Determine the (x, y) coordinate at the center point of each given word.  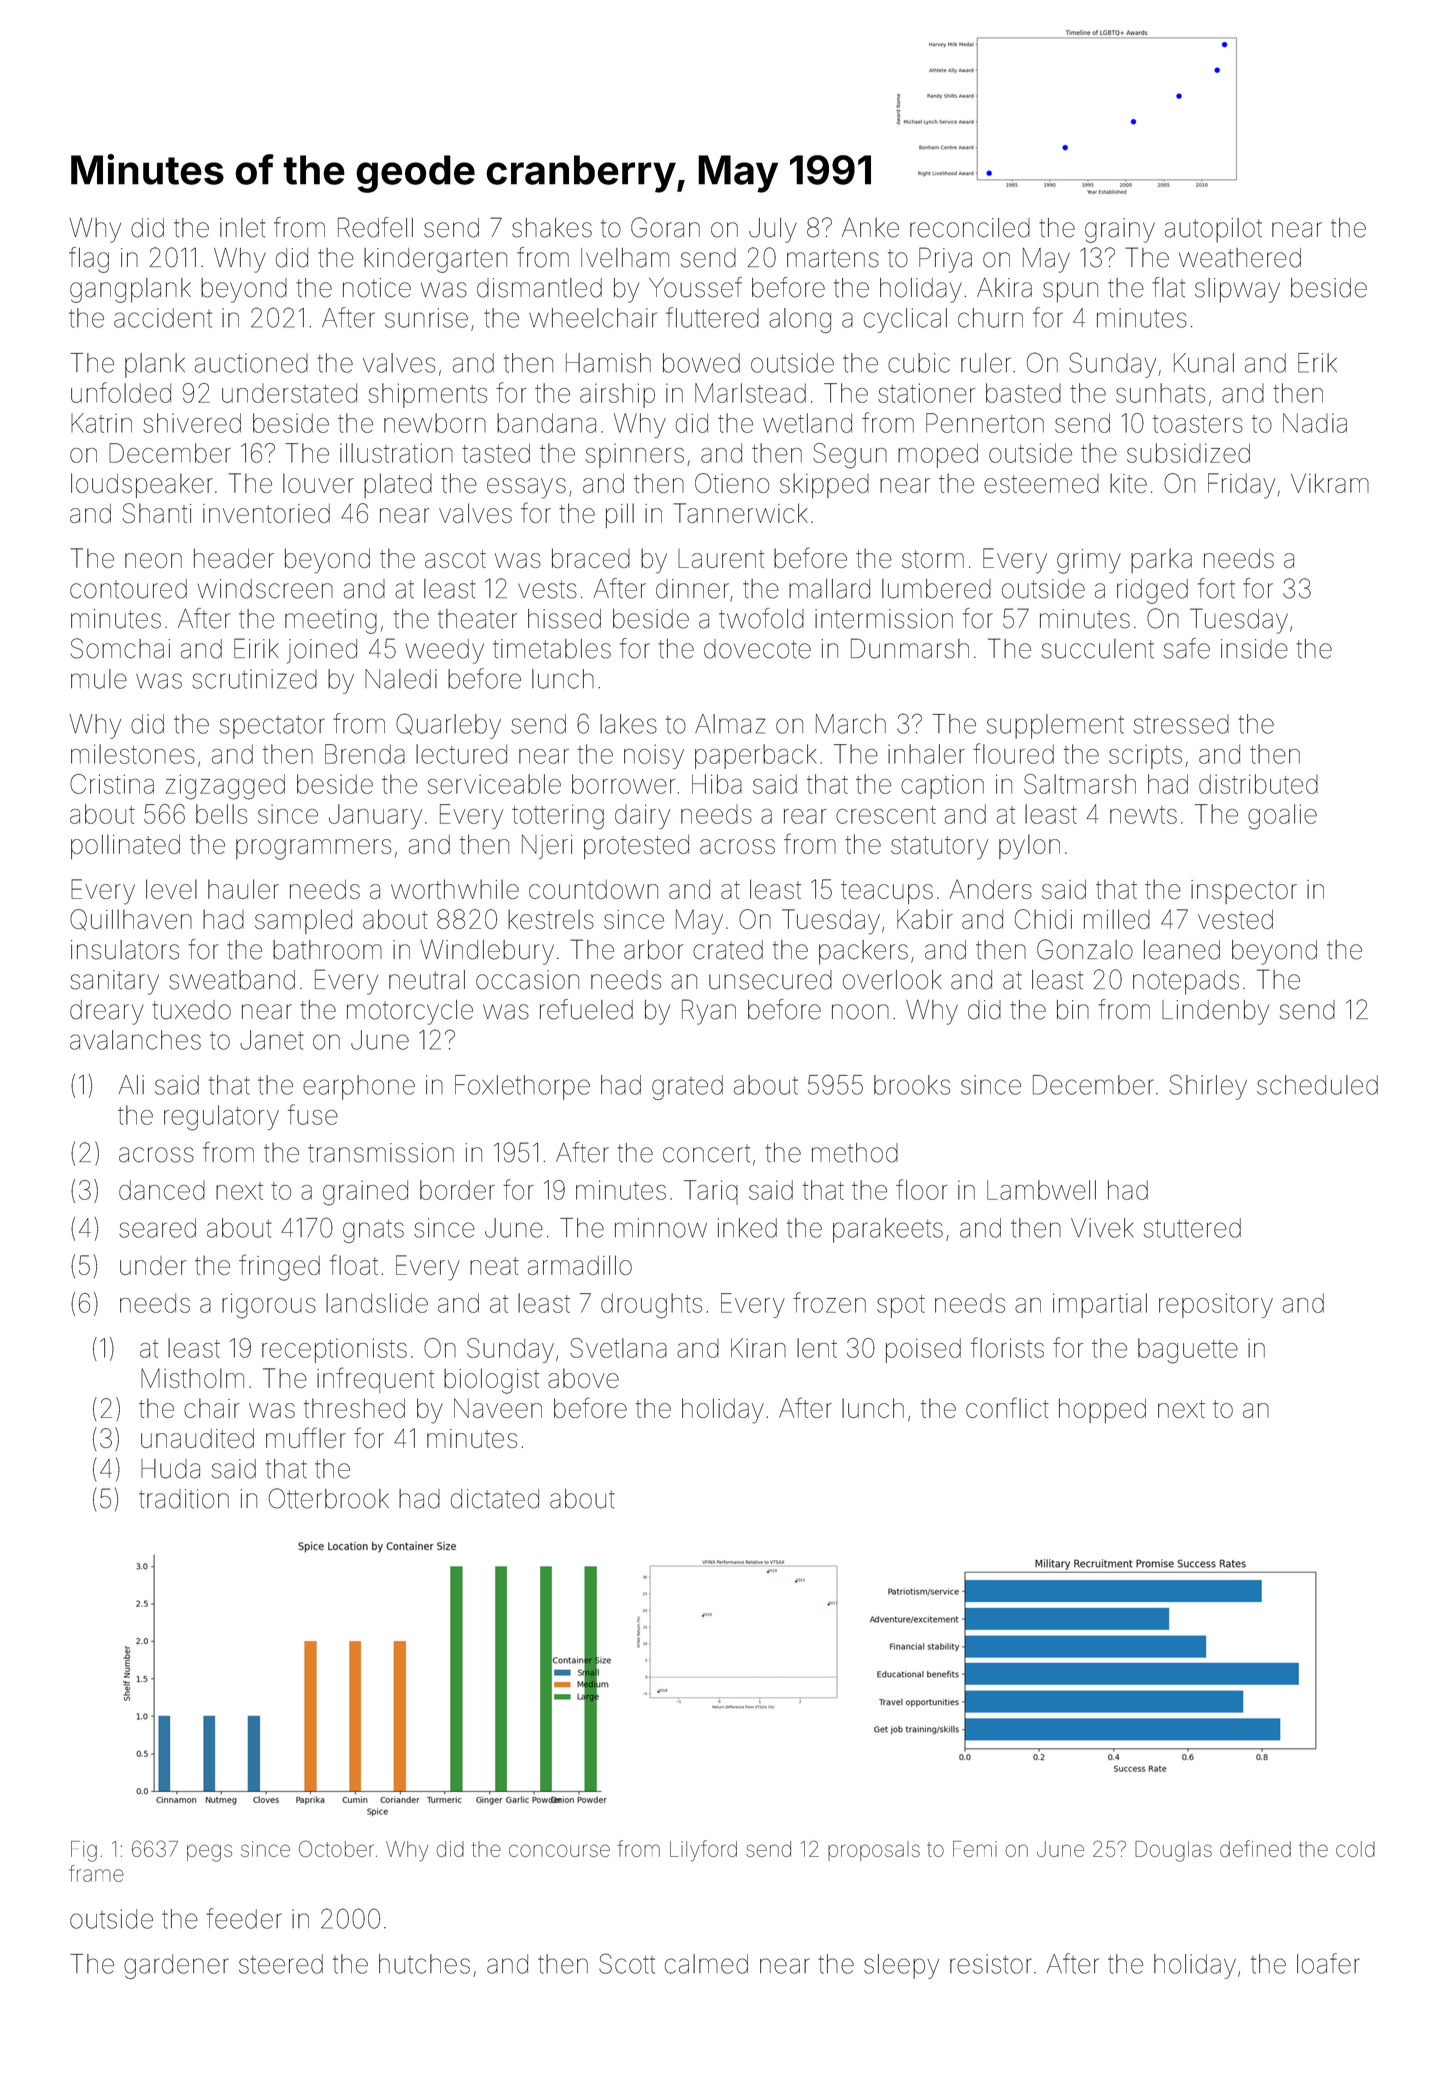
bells (221, 814)
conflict (1007, 1407)
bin (1073, 1010)
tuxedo (191, 1010)
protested (636, 847)
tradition (184, 1499)
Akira (1004, 288)
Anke (870, 228)
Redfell (375, 227)
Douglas (1173, 1851)
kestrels (551, 919)
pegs (209, 1853)
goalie (1282, 817)
